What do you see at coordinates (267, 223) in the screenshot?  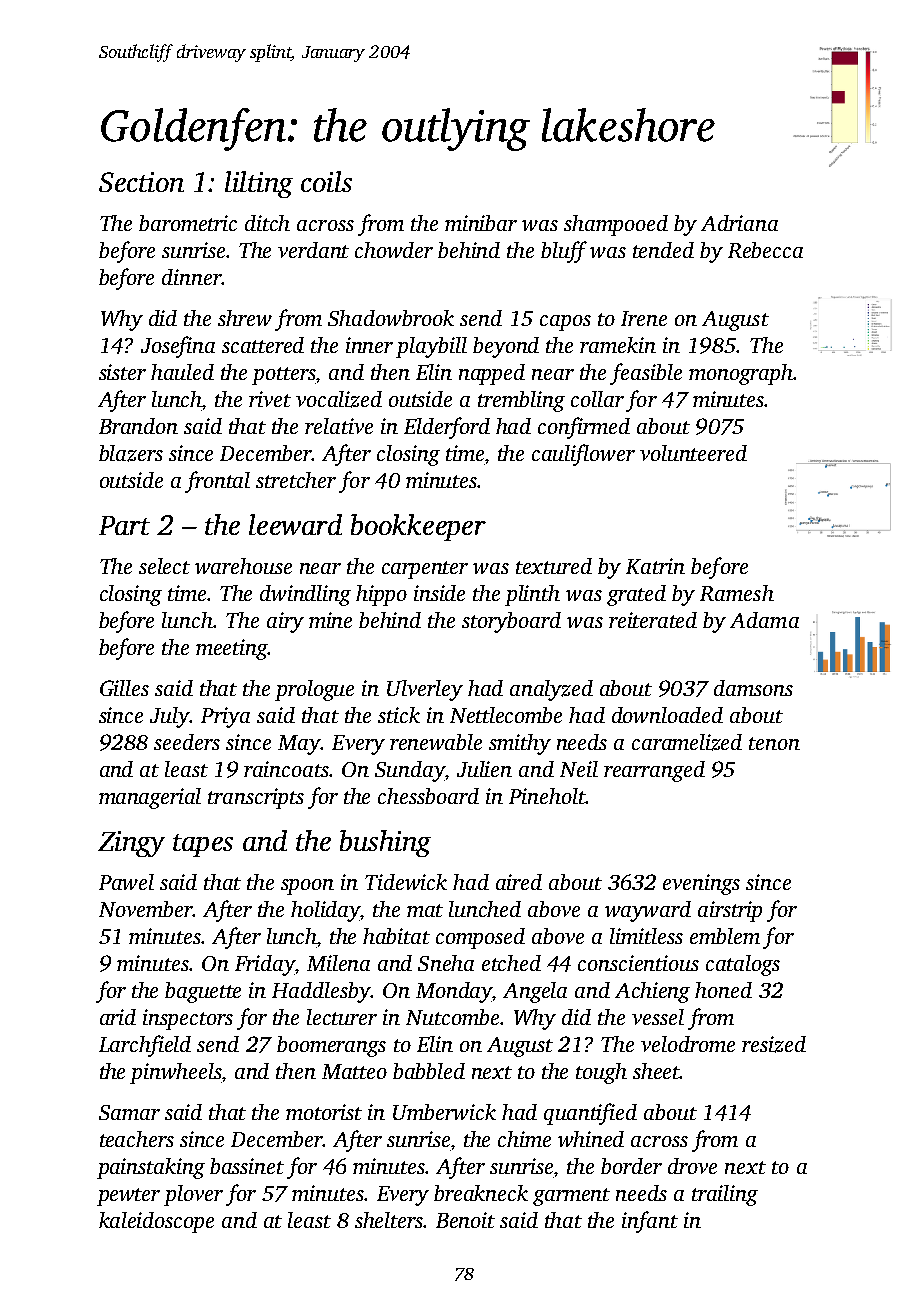 I see `ditch` at bounding box center [267, 223].
